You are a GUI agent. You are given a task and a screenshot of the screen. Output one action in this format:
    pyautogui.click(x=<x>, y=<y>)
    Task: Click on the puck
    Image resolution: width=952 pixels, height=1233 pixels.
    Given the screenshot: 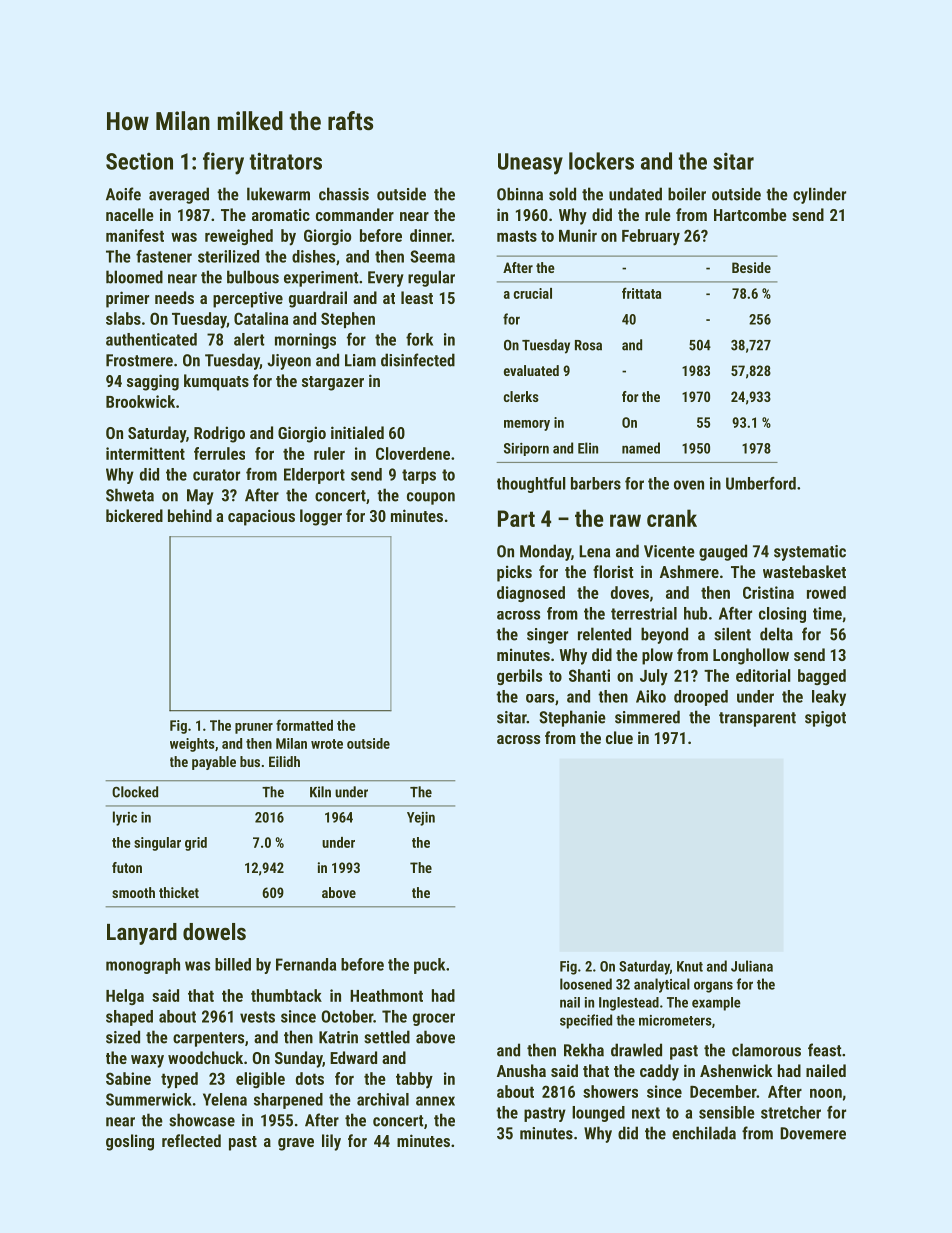 What is the action you would take?
    pyautogui.click(x=429, y=966)
